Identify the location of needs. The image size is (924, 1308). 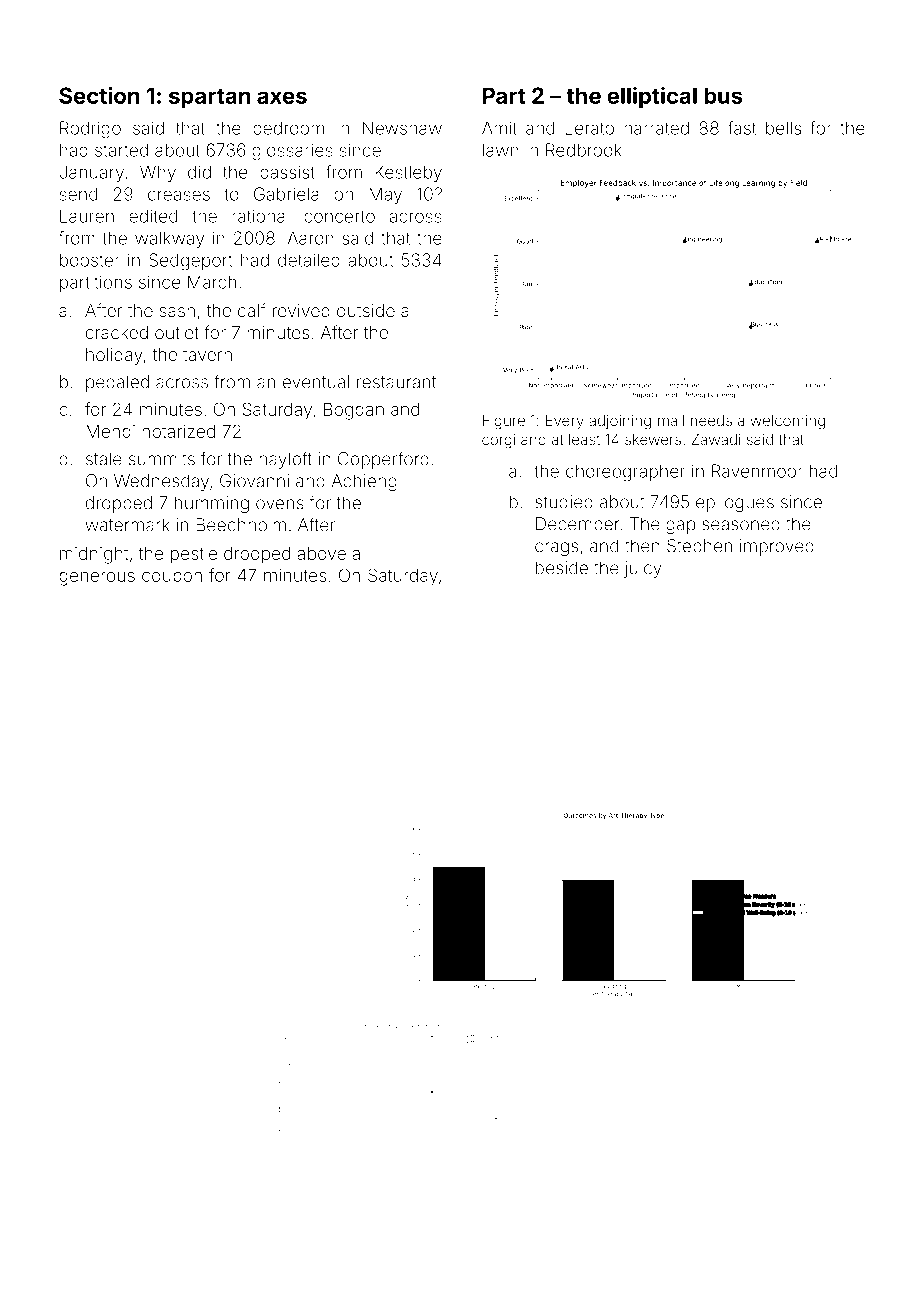
(711, 420).
